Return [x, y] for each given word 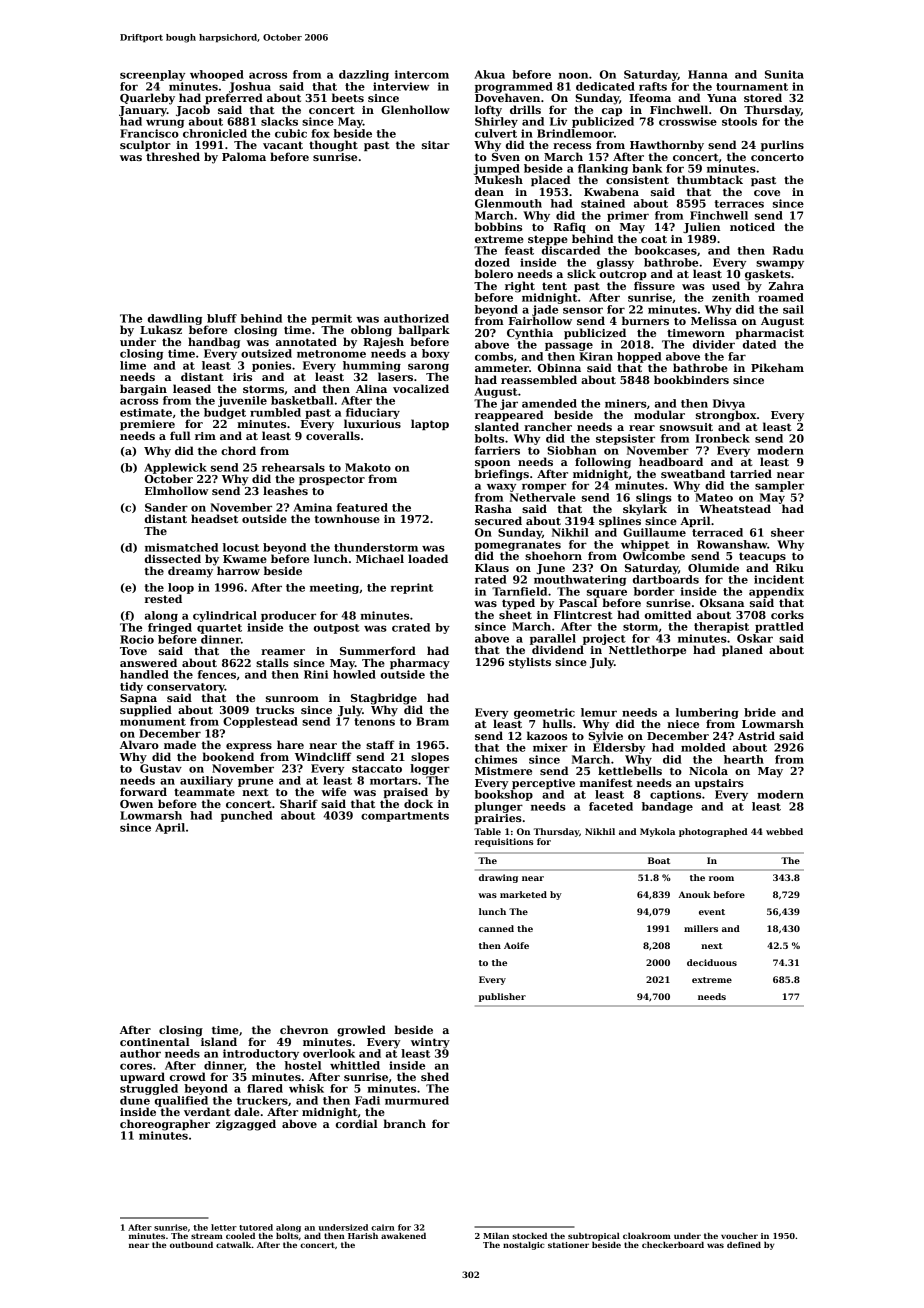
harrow [238, 570]
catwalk [234, 1244]
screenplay [152, 75]
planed [742, 650]
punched [247, 816]
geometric [544, 713]
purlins [782, 145]
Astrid [756, 735]
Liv [558, 121]
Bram [432, 721]
